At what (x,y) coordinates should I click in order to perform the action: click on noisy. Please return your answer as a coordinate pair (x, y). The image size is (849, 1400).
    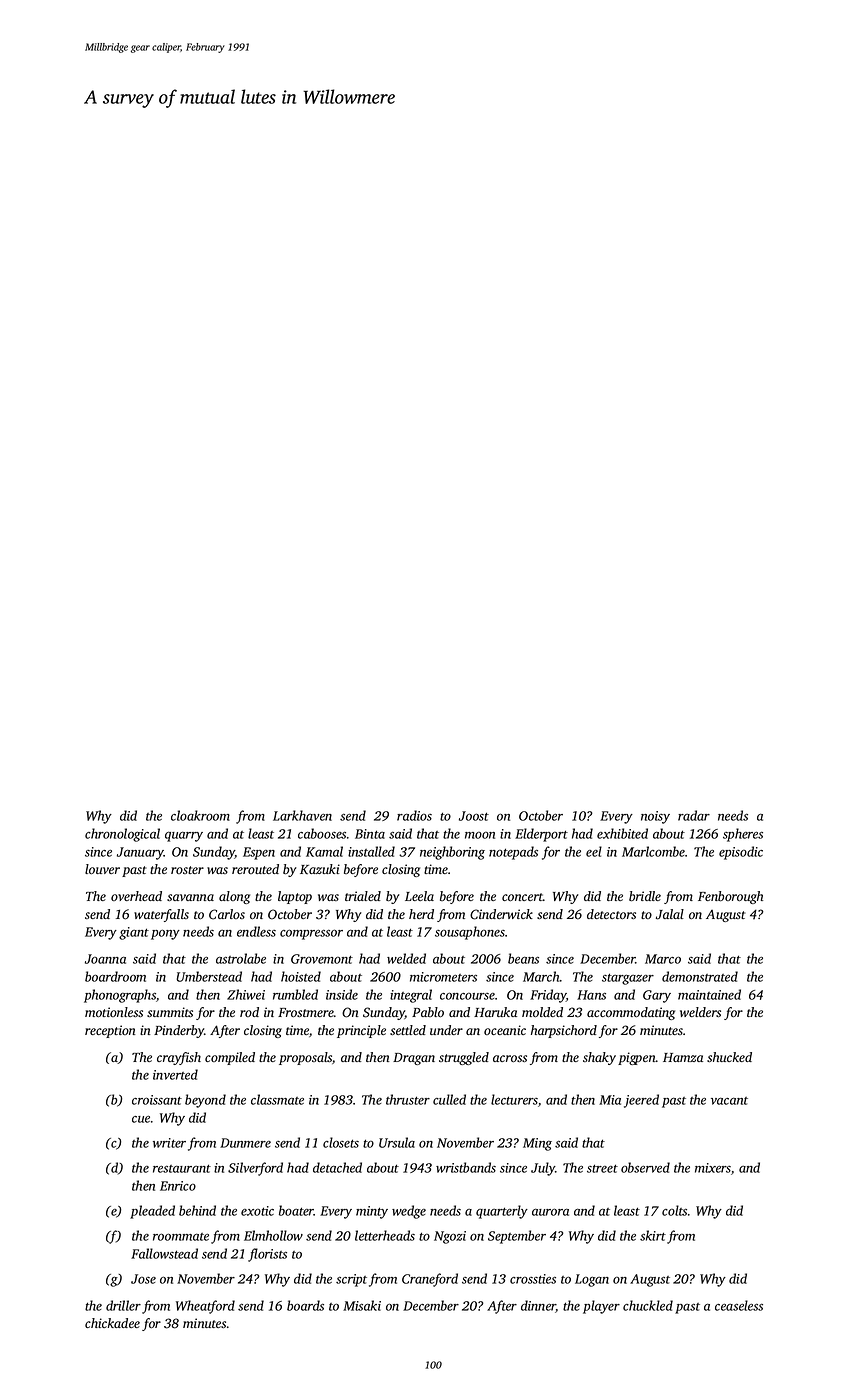
    Looking at the image, I should click on (655, 817).
